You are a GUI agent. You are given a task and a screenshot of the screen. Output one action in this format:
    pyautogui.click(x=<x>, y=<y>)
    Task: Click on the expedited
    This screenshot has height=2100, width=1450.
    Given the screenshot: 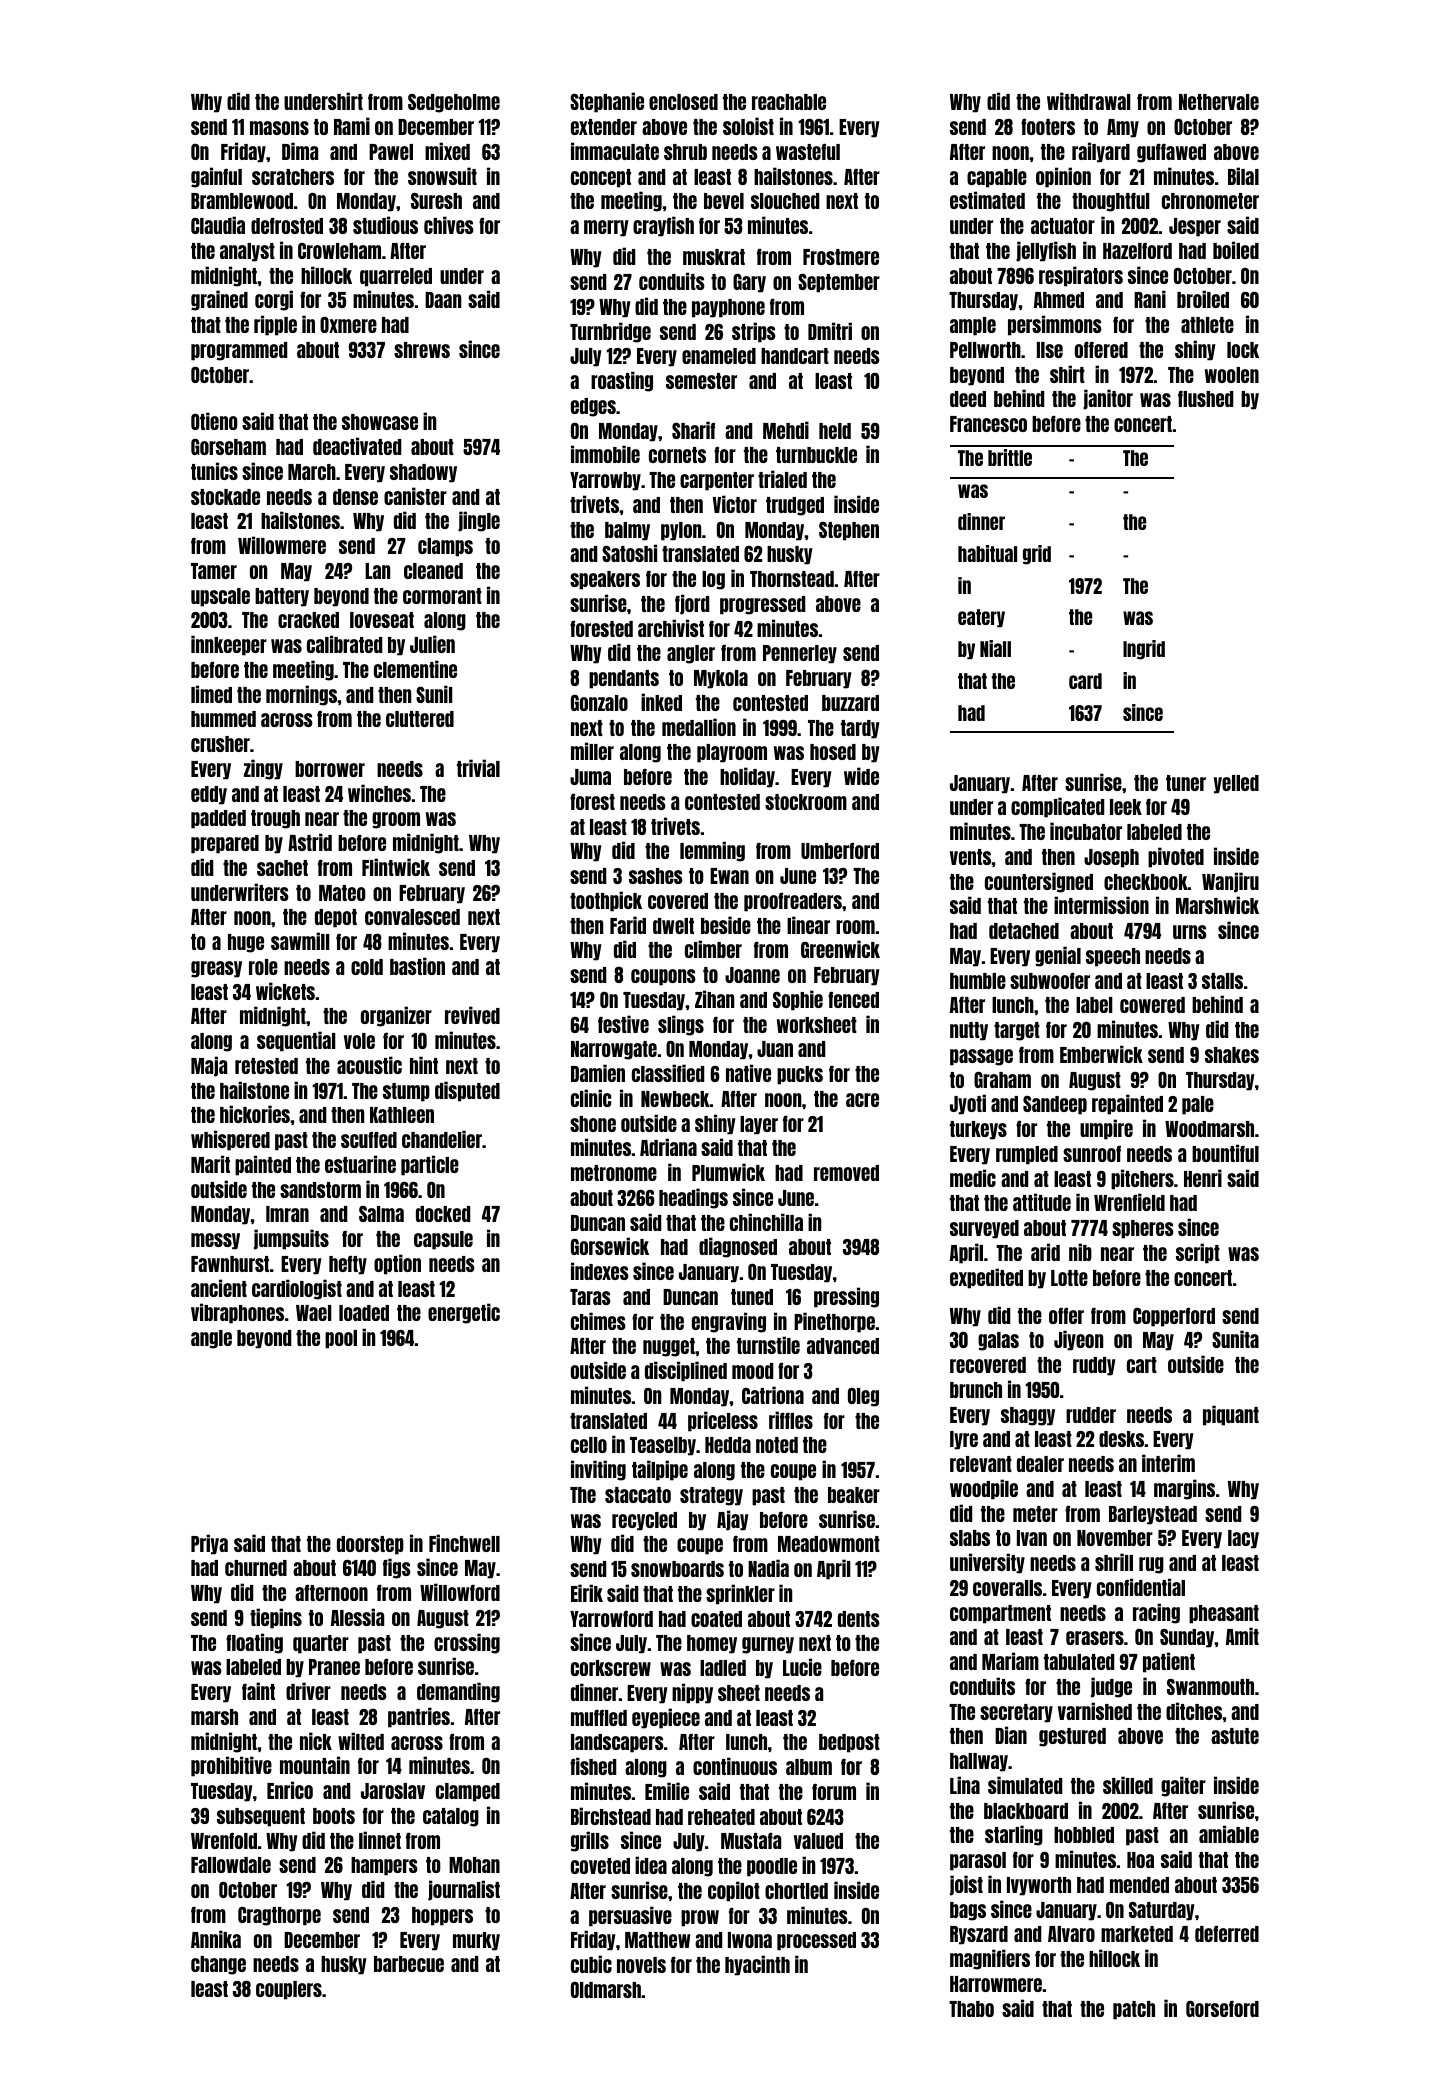 What is the action you would take?
    pyautogui.click(x=986, y=1278)
